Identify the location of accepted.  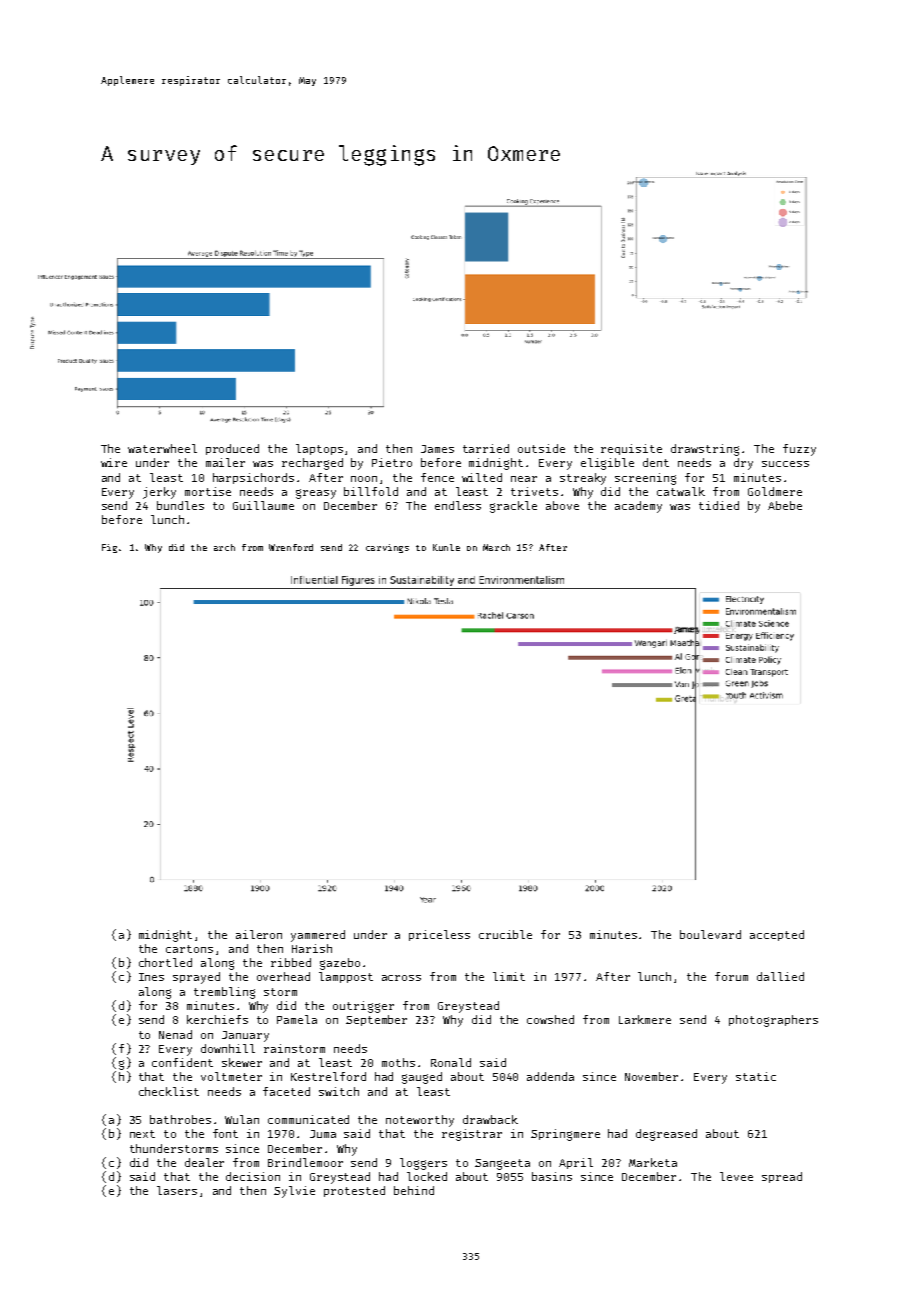
(777, 935).
